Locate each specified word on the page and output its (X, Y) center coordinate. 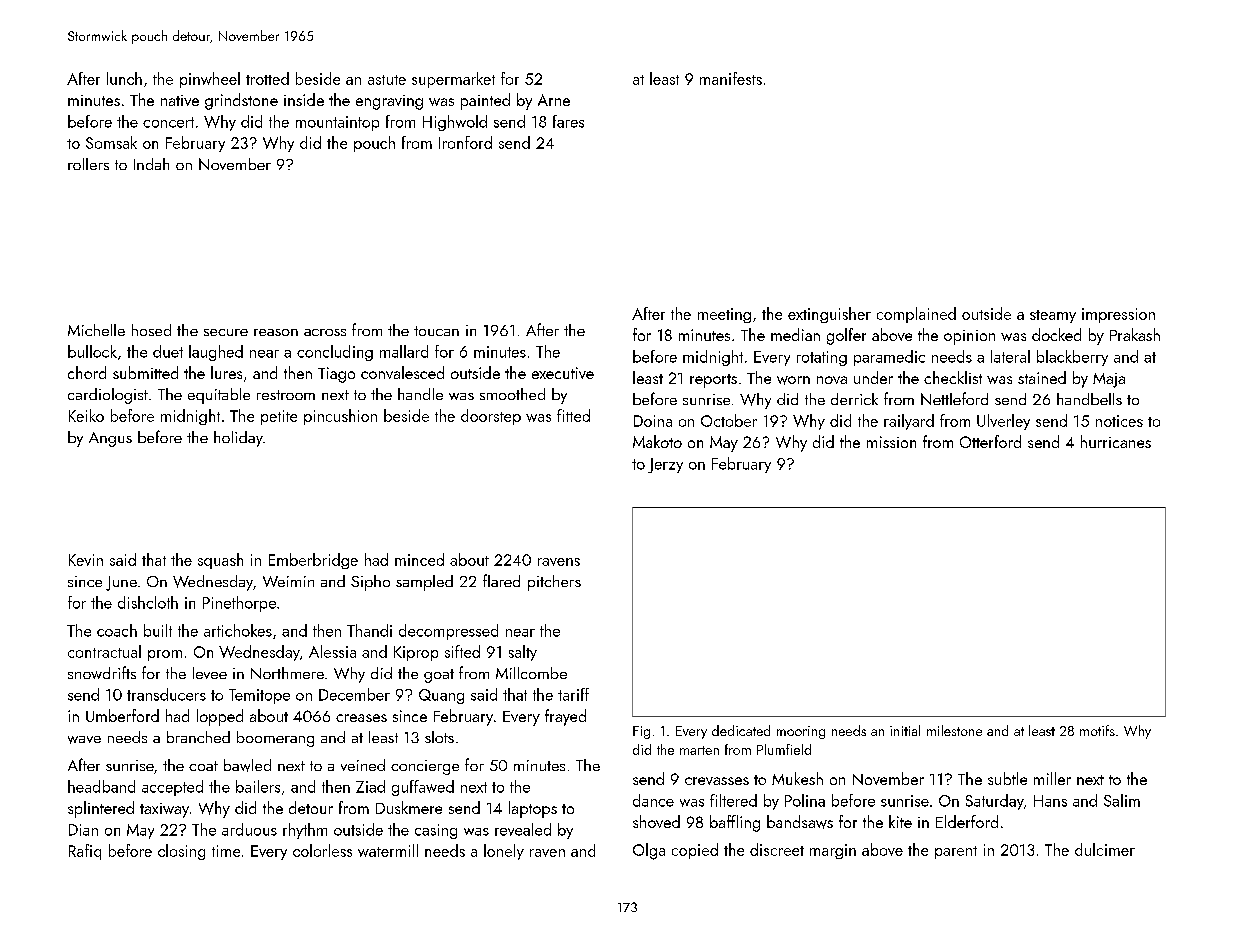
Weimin (288, 581)
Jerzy (665, 465)
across (325, 332)
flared (501, 580)
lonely (504, 852)
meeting (724, 315)
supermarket (453, 80)
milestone (954, 730)
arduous (249, 829)
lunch (124, 78)
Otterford (990, 441)
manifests (731, 78)
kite (900, 821)
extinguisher (829, 315)
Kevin (86, 560)
